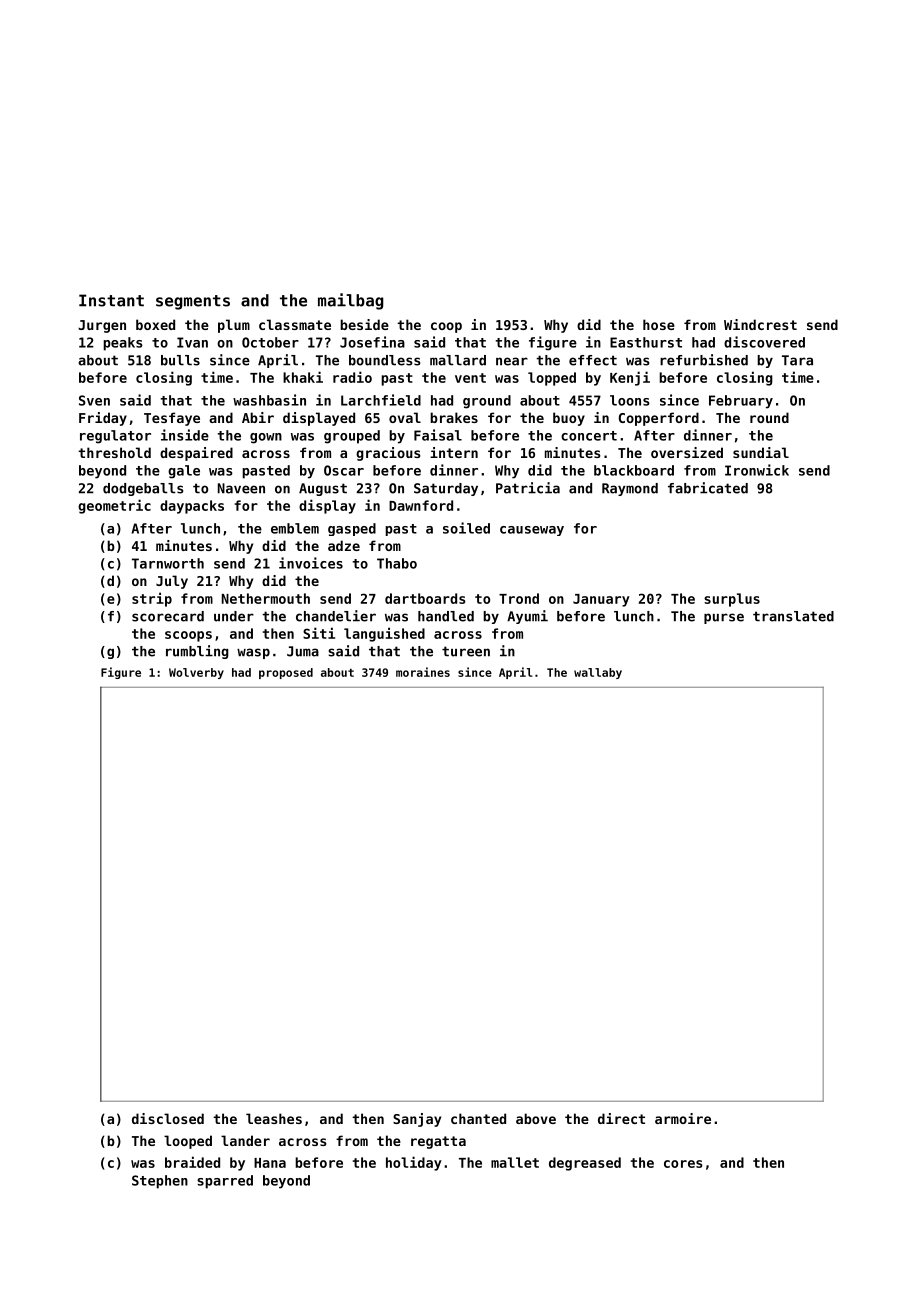 The image size is (924, 1308). Describe the element at coordinates (423, 672) in the screenshot. I see `moraines` at that location.
